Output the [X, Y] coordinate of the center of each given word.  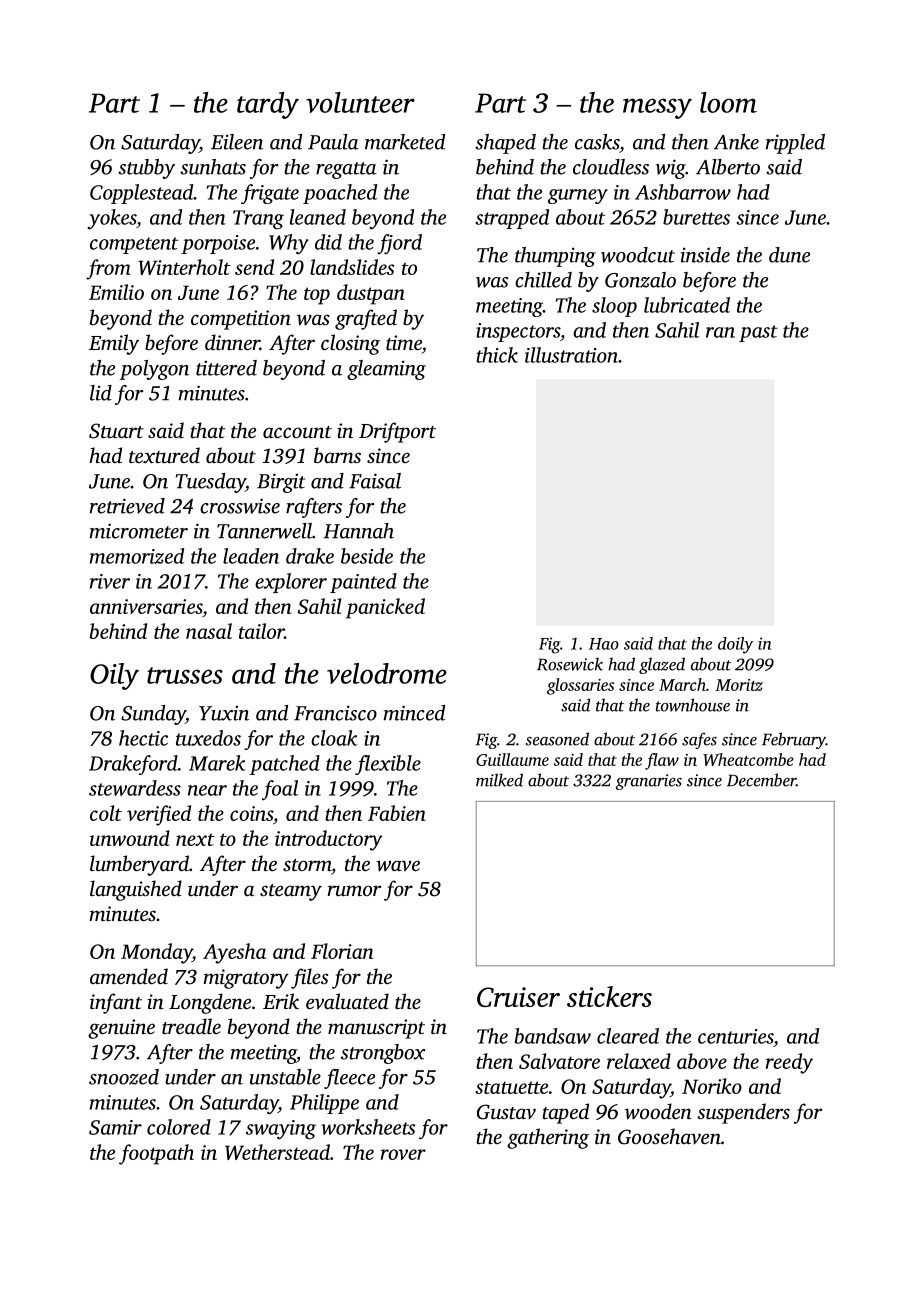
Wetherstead [277, 1152]
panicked [385, 608]
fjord [399, 244]
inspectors [518, 332]
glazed [662, 665]
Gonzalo [640, 280]
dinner [232, 342]
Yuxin [224, 713]
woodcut [638, 255]
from [108, 269]
